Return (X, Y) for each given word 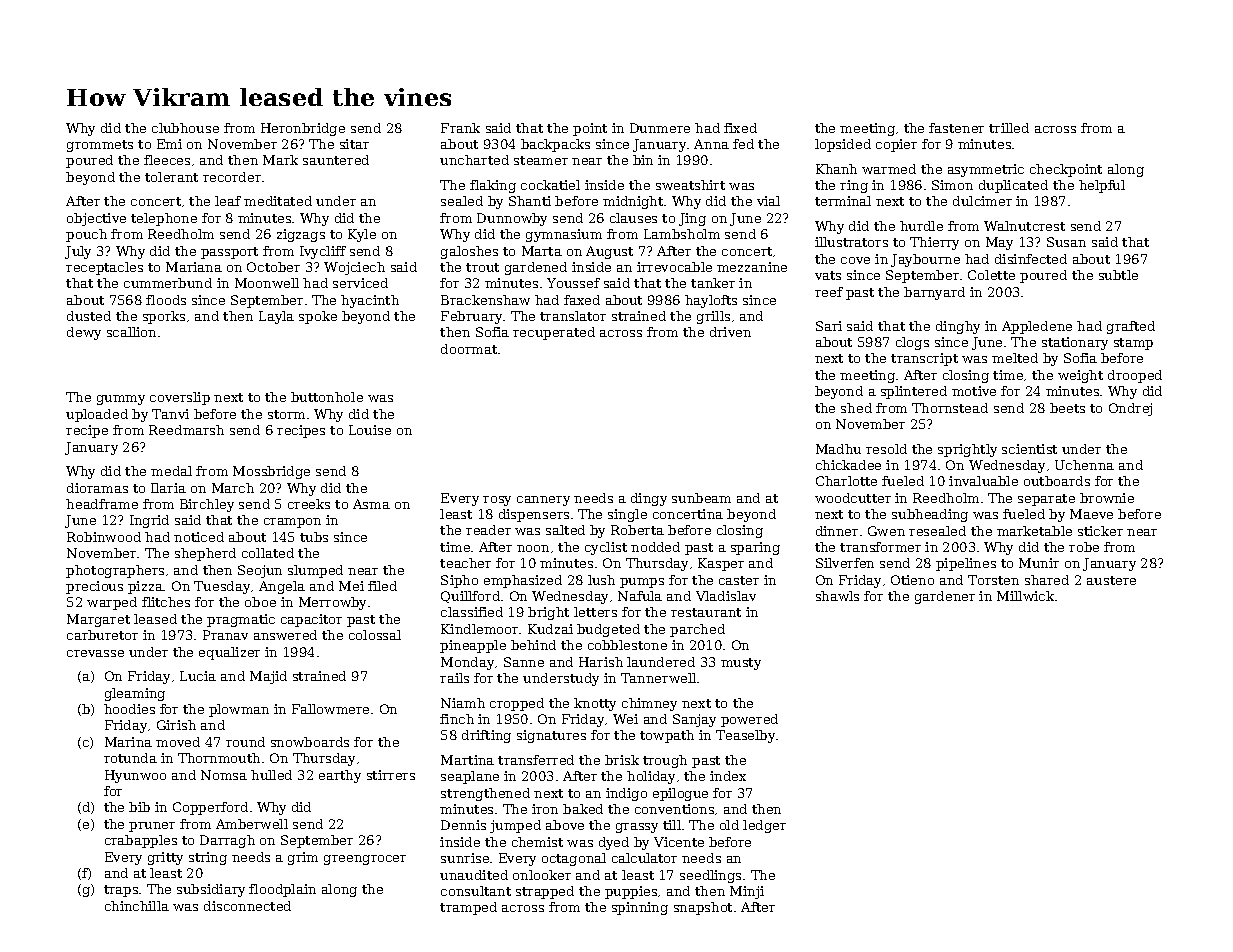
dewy (84, 333)
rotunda (130, 758)
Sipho (459, 581)
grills (713, 317)
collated (268, 553)
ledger (764, 826)
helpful (1102, 186)
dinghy (958, 327)
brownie (1107, 498)
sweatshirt (690, 185)
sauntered (336, 160)
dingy (649, 499)
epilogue (680, 794)
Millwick (1025, 596)
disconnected (247, 906)
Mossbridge (271, 472)
